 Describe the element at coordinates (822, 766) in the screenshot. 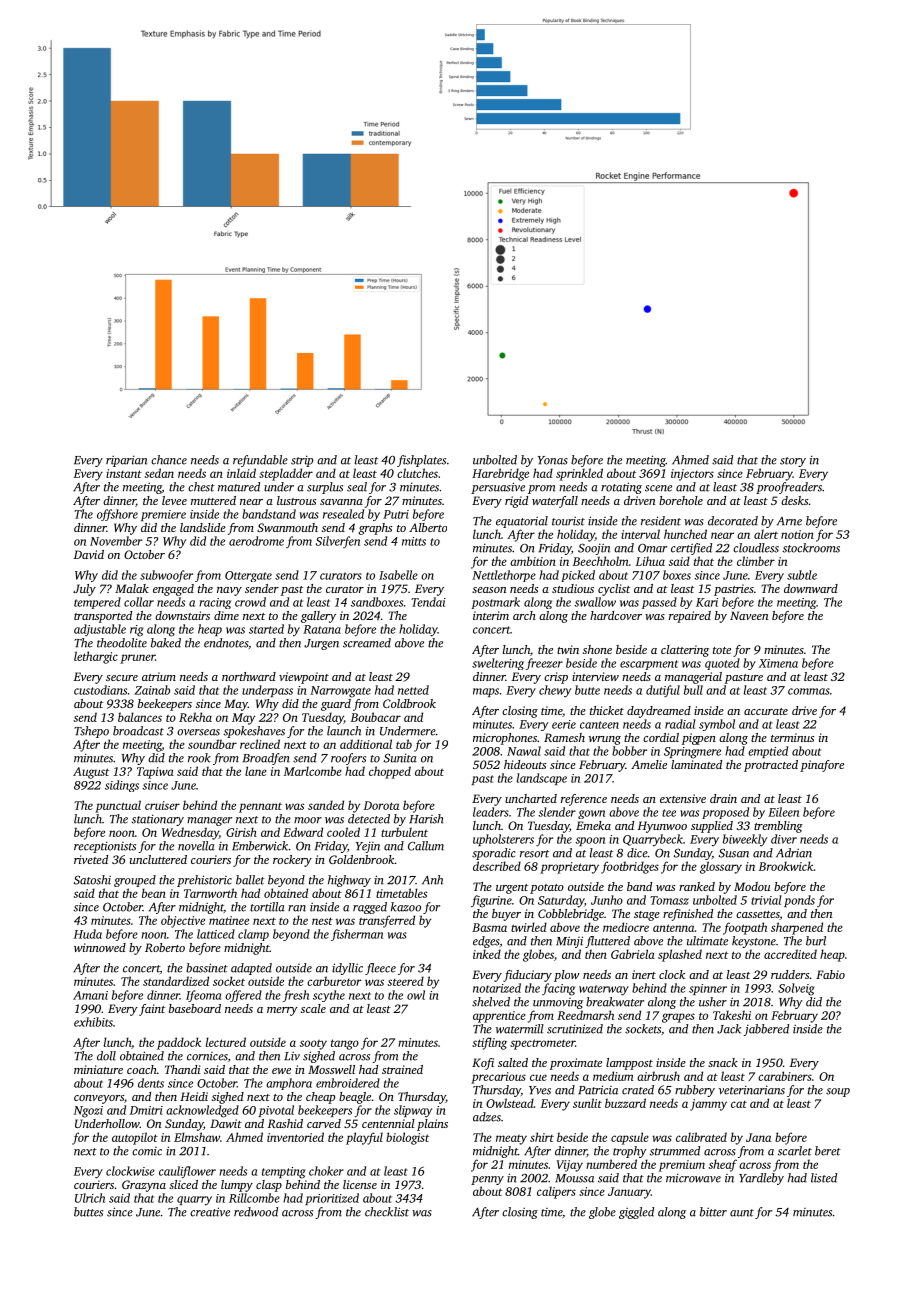

I see `pinafore` at that location.
